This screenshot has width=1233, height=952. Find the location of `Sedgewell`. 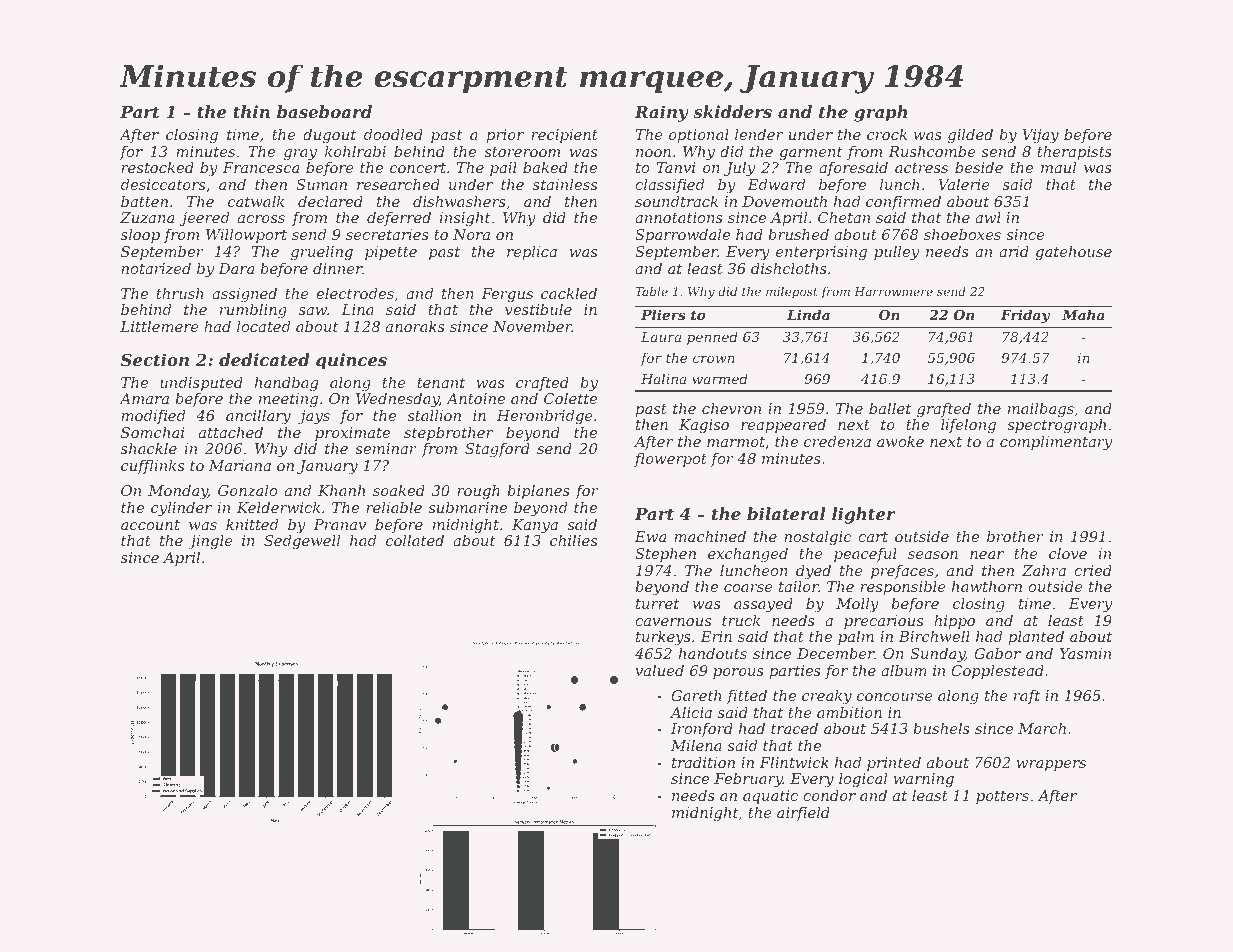

Sedgewell is located at coordinates (302, 542).
